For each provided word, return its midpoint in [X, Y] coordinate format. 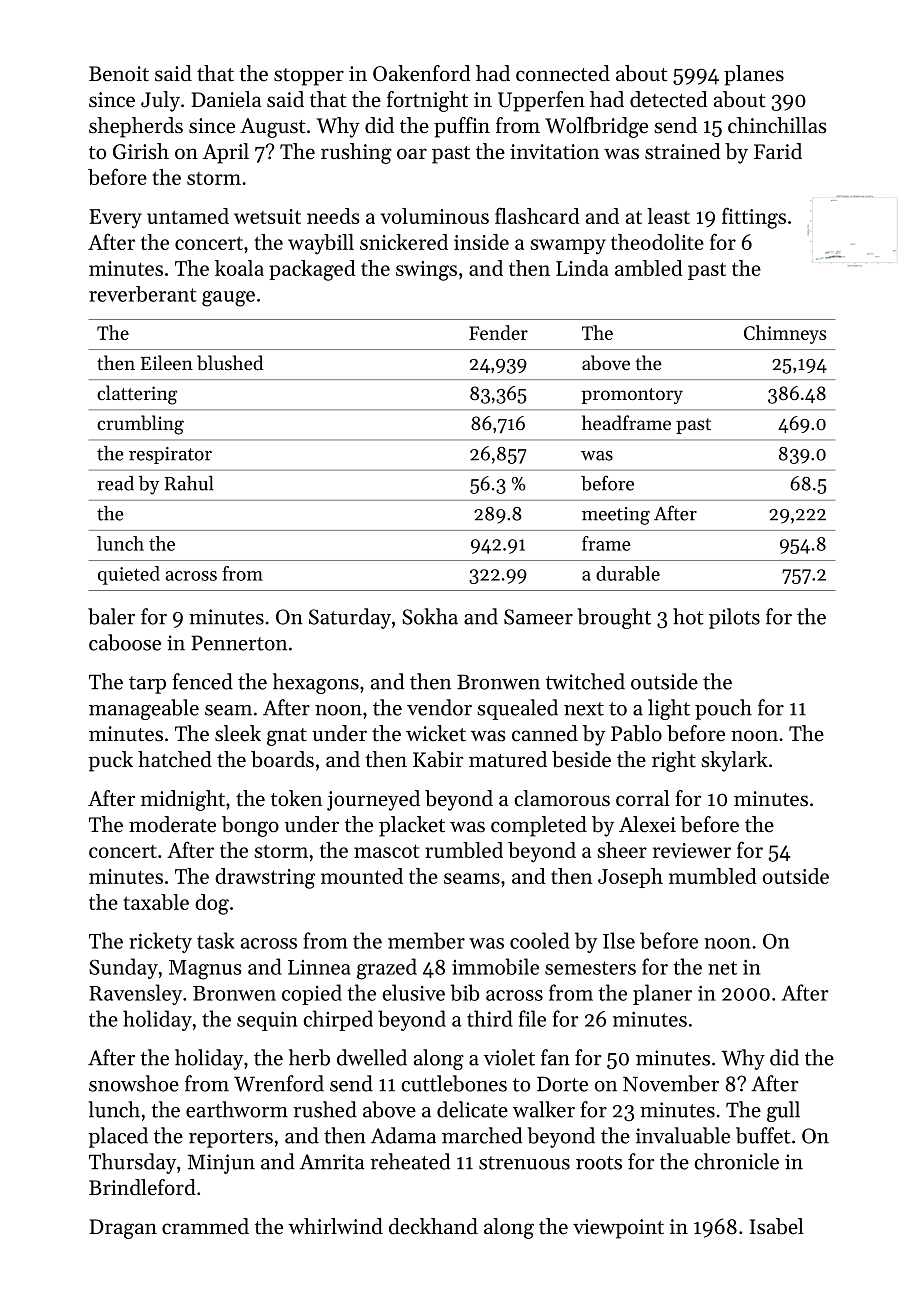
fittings [754, 218]
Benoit [119, 74]
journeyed [373, 800]
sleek [238, 733]
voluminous [435, 216]
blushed [230, 363]
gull [783, 1111]
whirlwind [335, 1226]
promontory [632, 396]
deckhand [433, 1226]
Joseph [630, 878]
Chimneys [785, 334]
